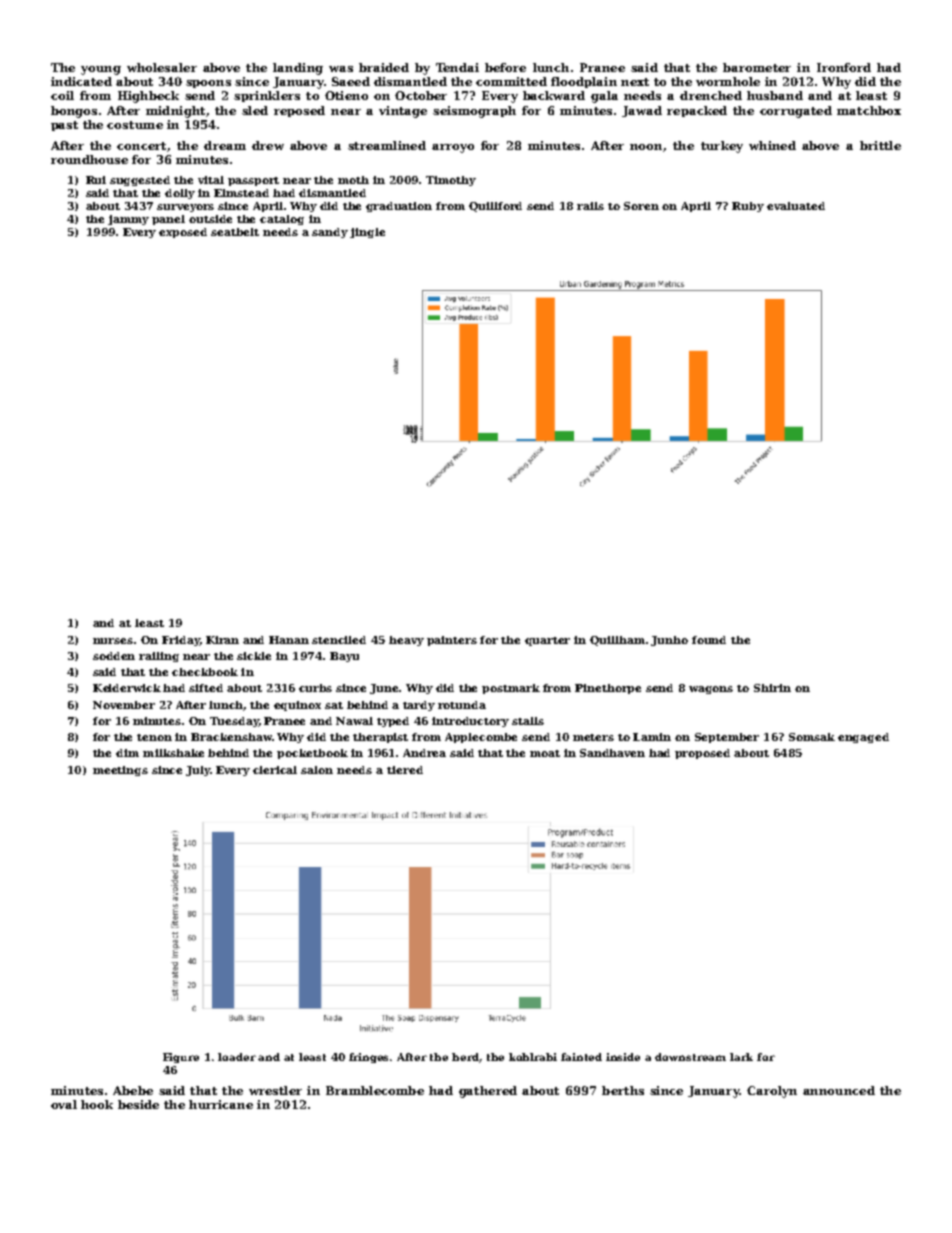 This page has height=1233, width=952. What do you see at coordinates (339, 640) in the page?
I see `stenciled` at bounding box center [339, 640].
